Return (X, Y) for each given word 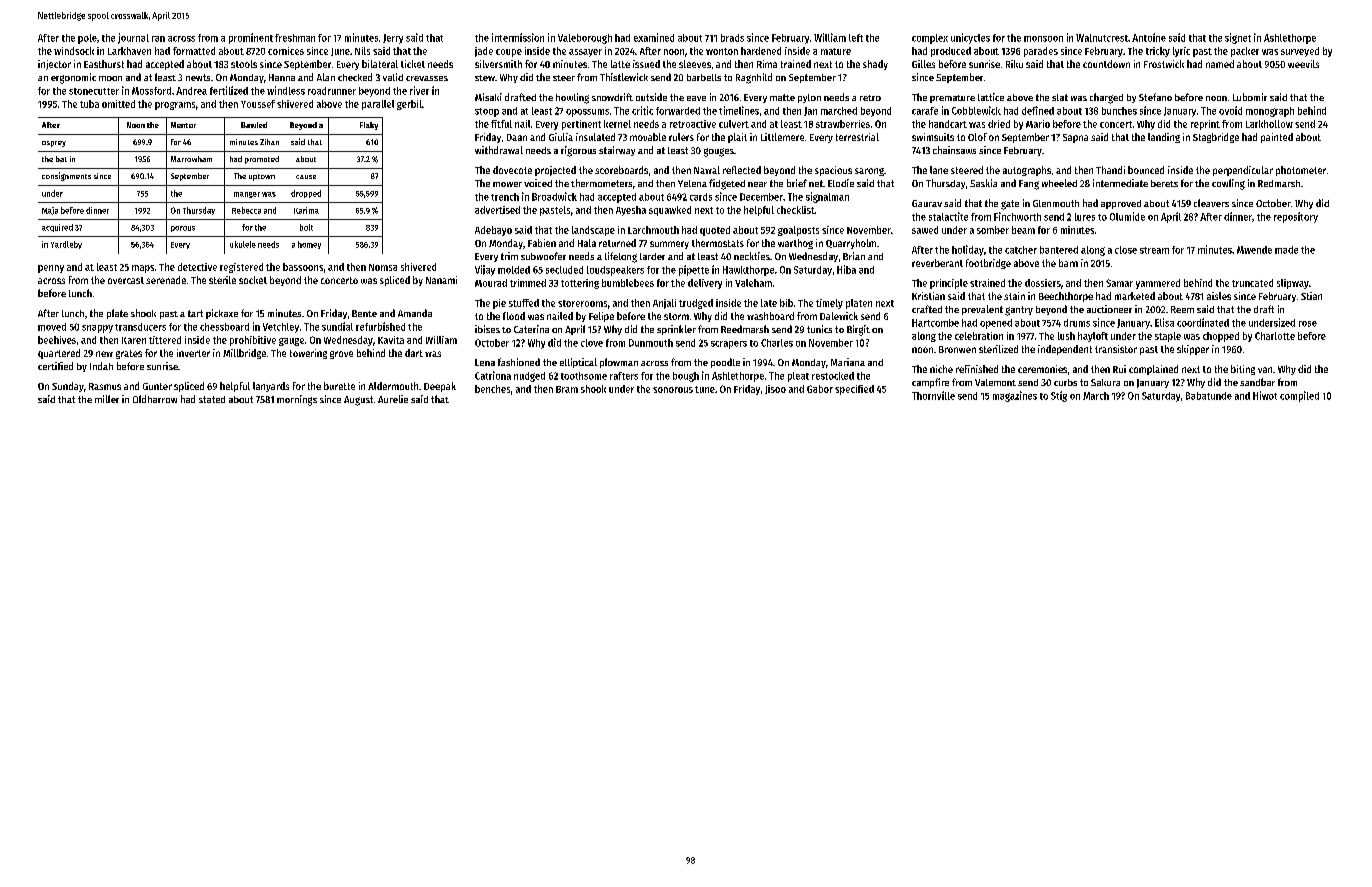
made (1286, 250)
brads (732, 38)
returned (617, 243)
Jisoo (775, 389)
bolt (306, 227)
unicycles (970, 38)
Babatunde (1209, 396)
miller (107, 399)
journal (133, 38)
